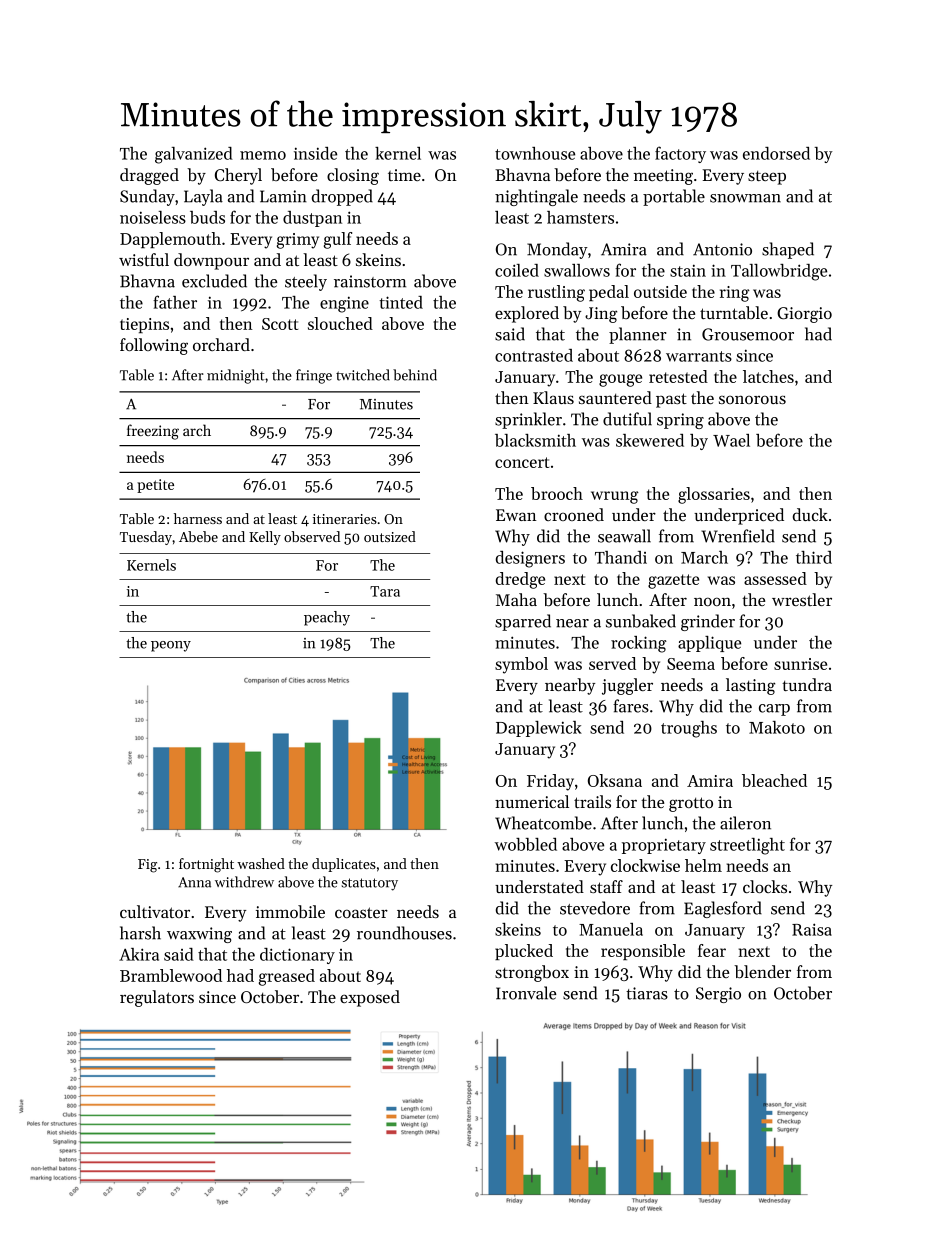 The height and width of the screenshot is (1233, 952). I want to click on latches, so click(768, 376).
